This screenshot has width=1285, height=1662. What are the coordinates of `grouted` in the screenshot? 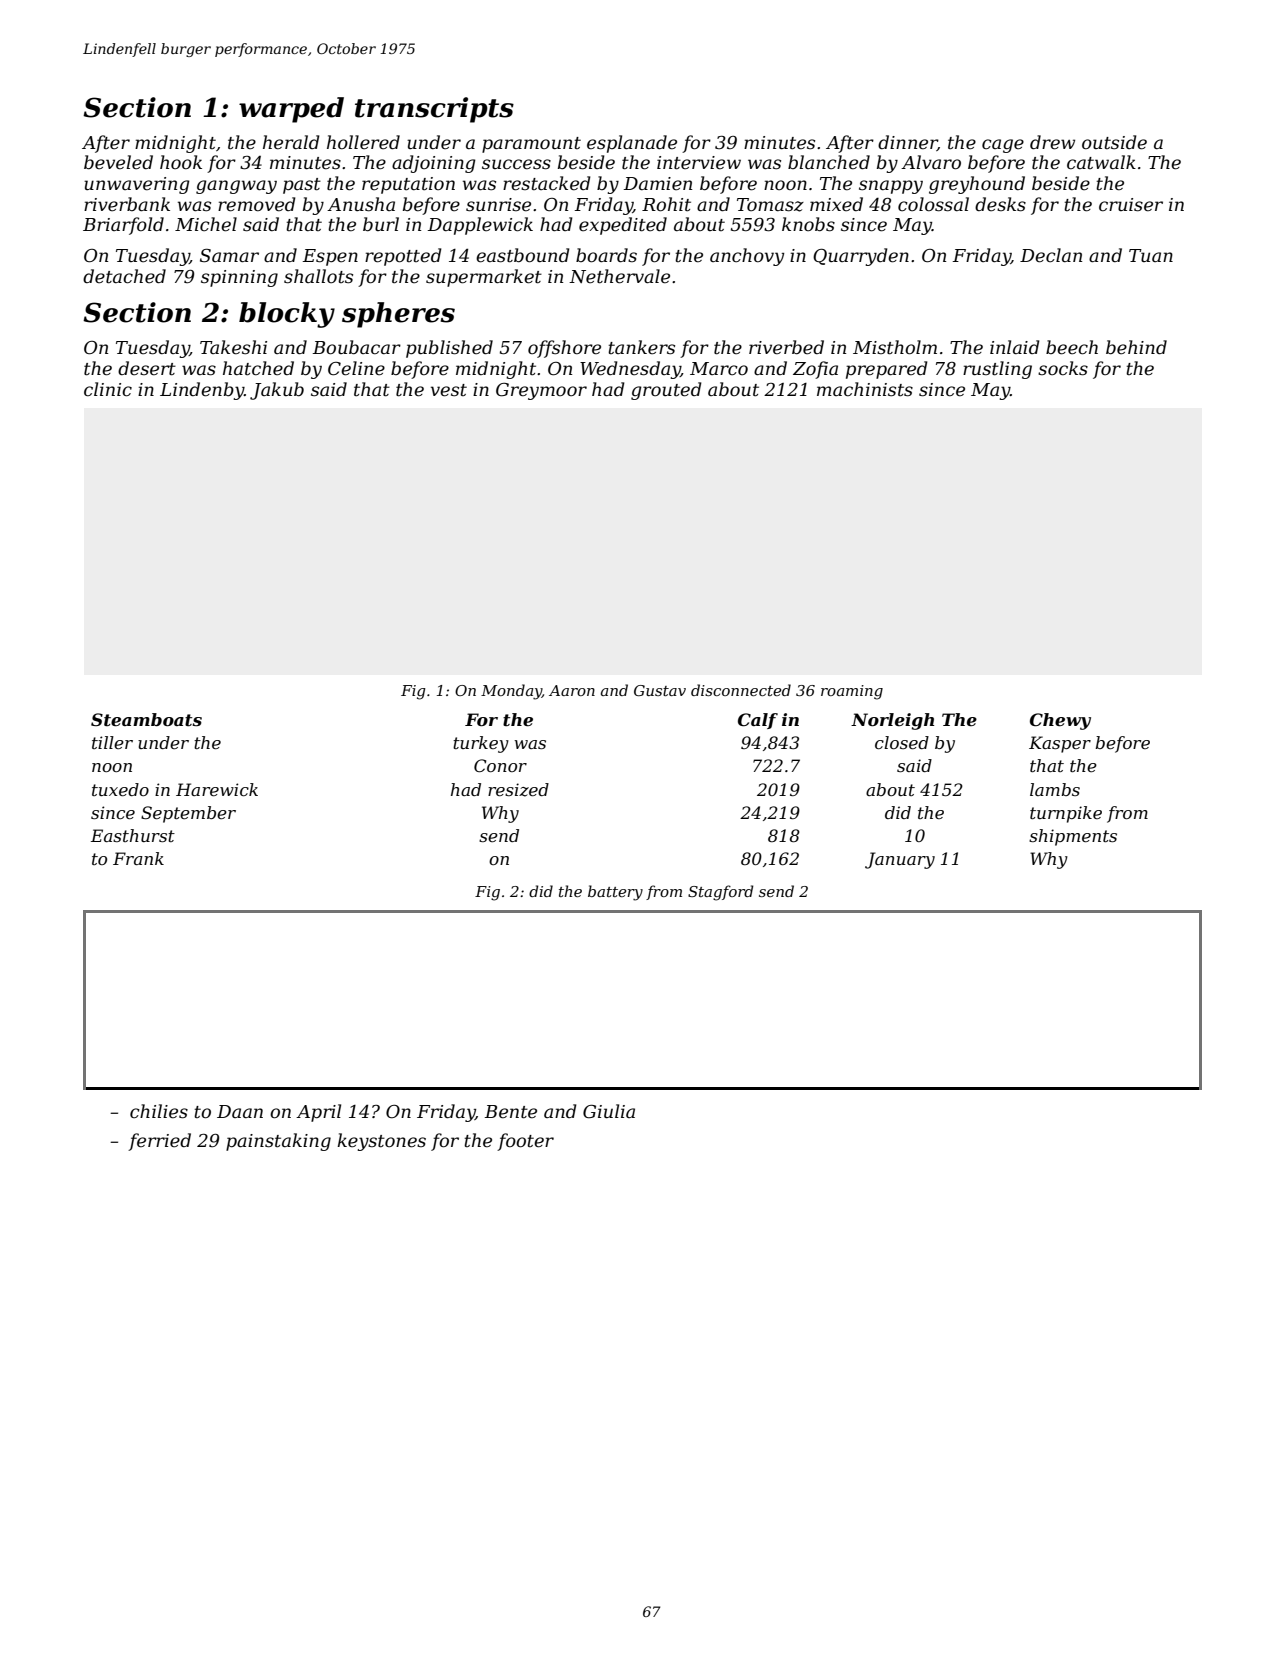 It's located at (666, 391).
